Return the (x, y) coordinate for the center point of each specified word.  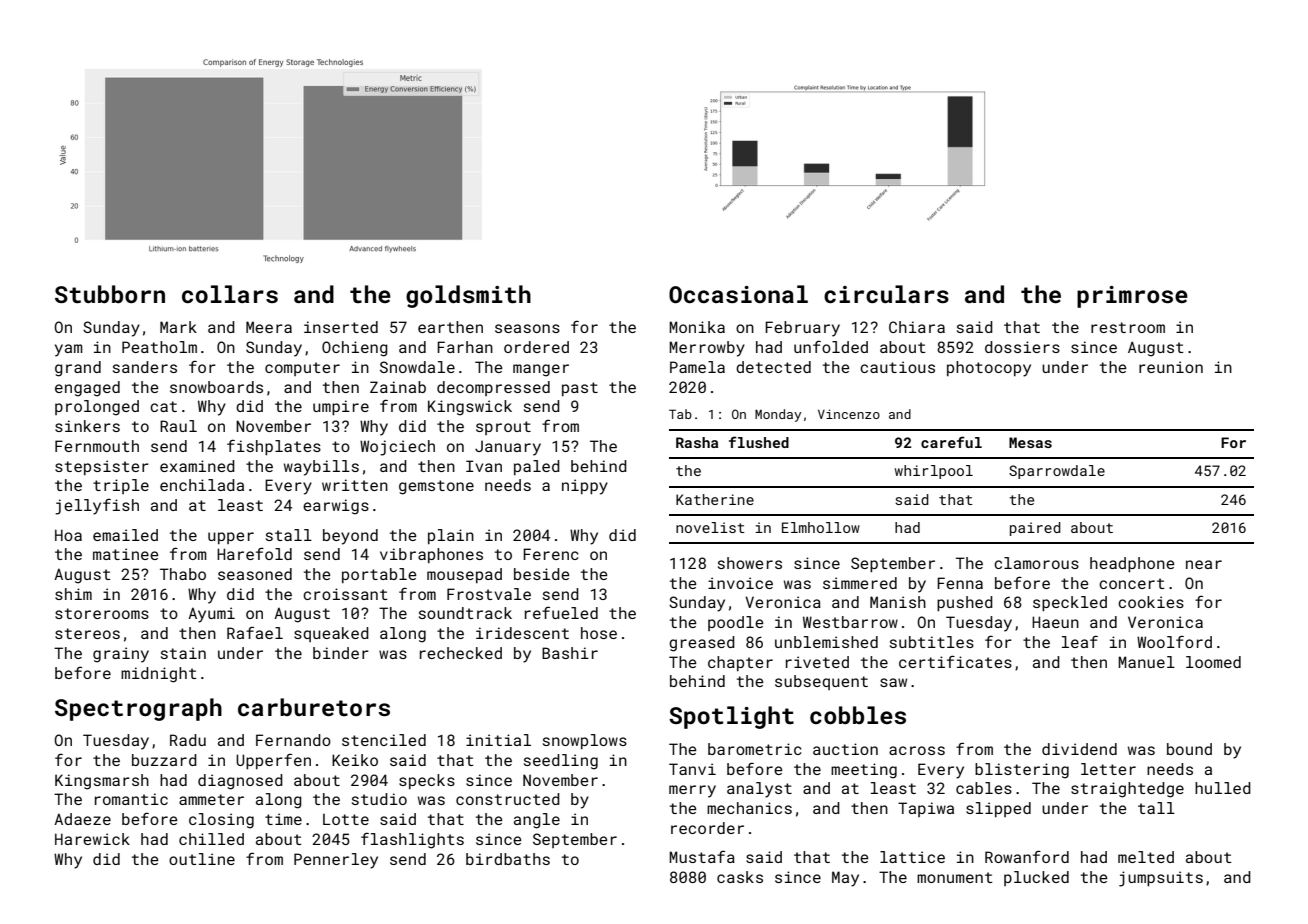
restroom (1128, 327)
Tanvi (692, 769)
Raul (178, 426)
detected (773, 367)
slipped (998, 809)
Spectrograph (138, 709)
